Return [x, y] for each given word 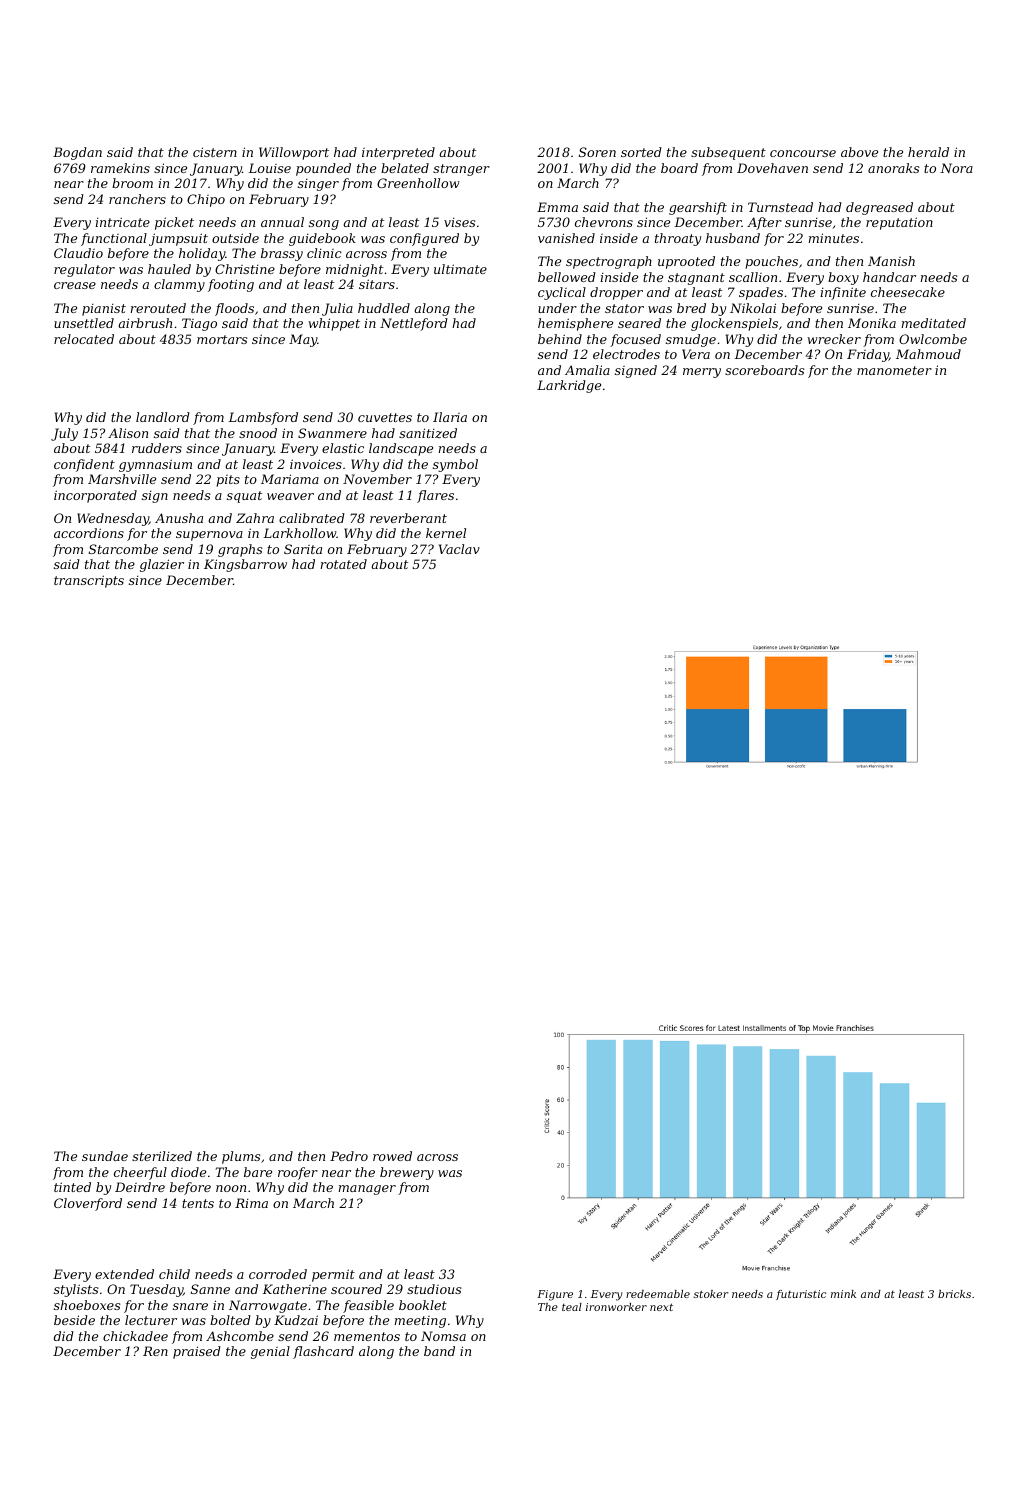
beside [74, 1320]
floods [234, 309]
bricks [954, 1294]
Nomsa [443, 1336]
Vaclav [459, 549]
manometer [894, 370]
